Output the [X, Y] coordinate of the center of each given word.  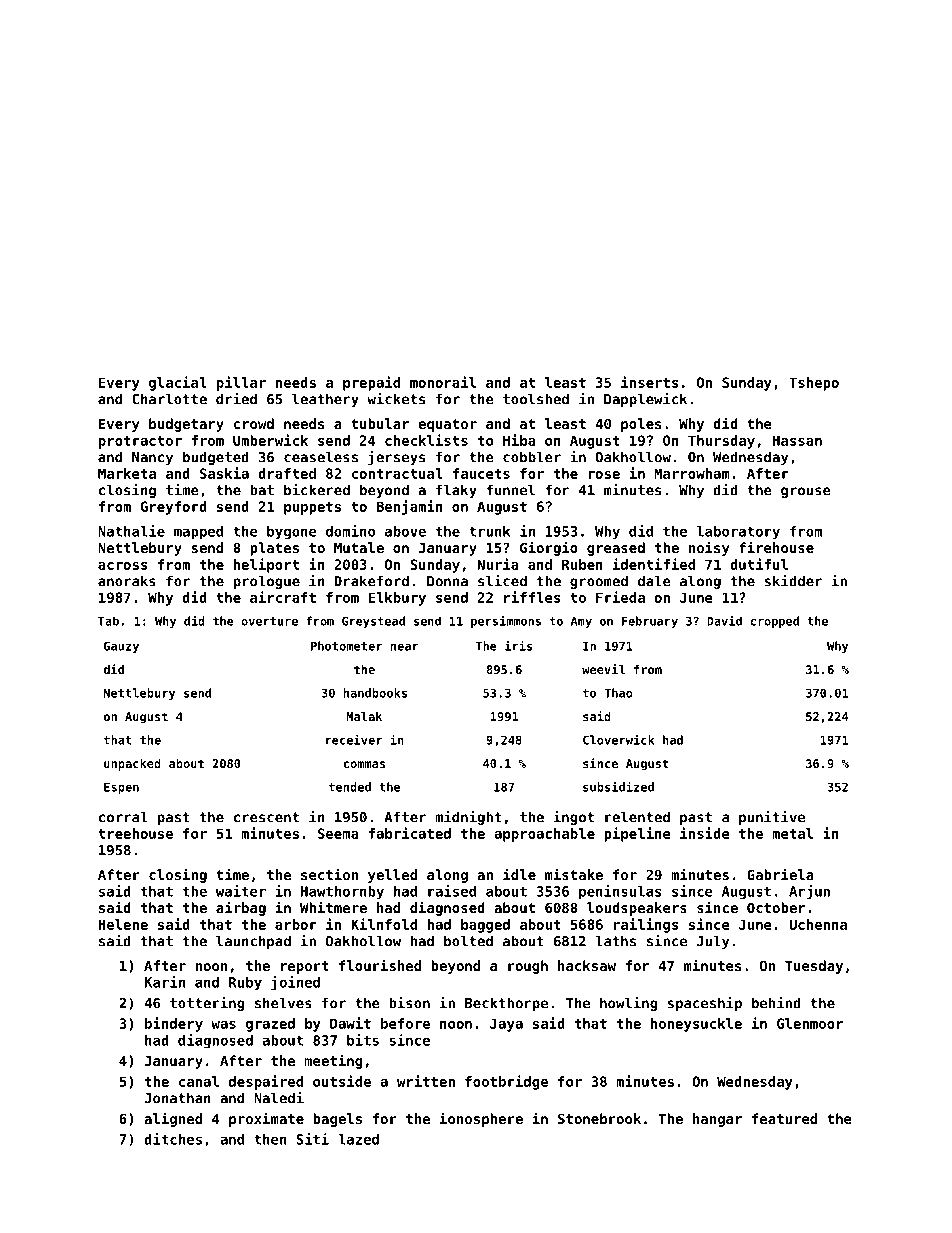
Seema [338, 833]
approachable [544, 835]
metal [792, 833]
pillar [241, 383]
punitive [772, 818]
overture [269, 621]
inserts [650, 382]
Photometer [346, 646]
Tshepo [814, 384]
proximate [266, 1119]
